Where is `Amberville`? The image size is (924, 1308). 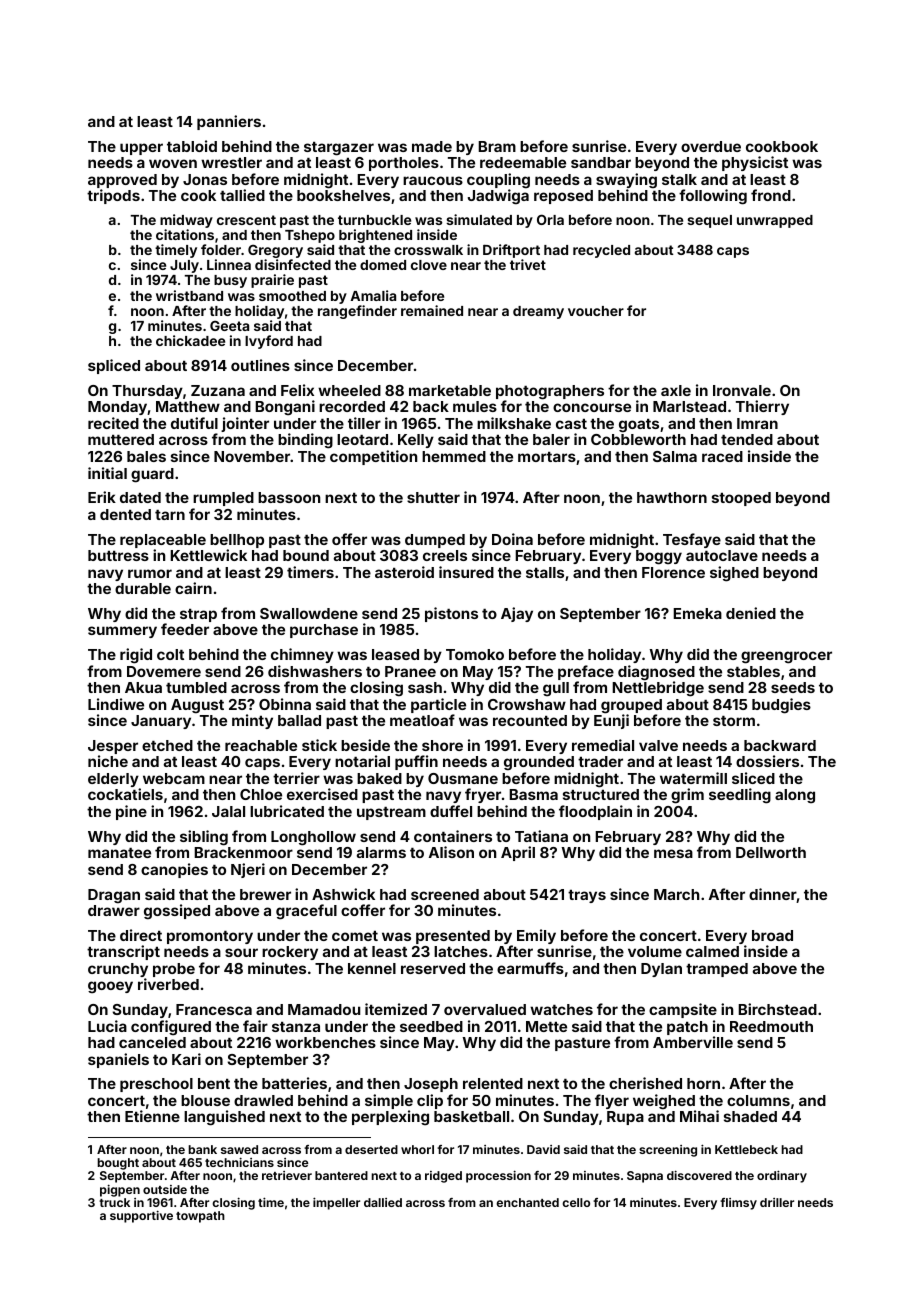
Amberville is located at coordinates (693, 1042).
